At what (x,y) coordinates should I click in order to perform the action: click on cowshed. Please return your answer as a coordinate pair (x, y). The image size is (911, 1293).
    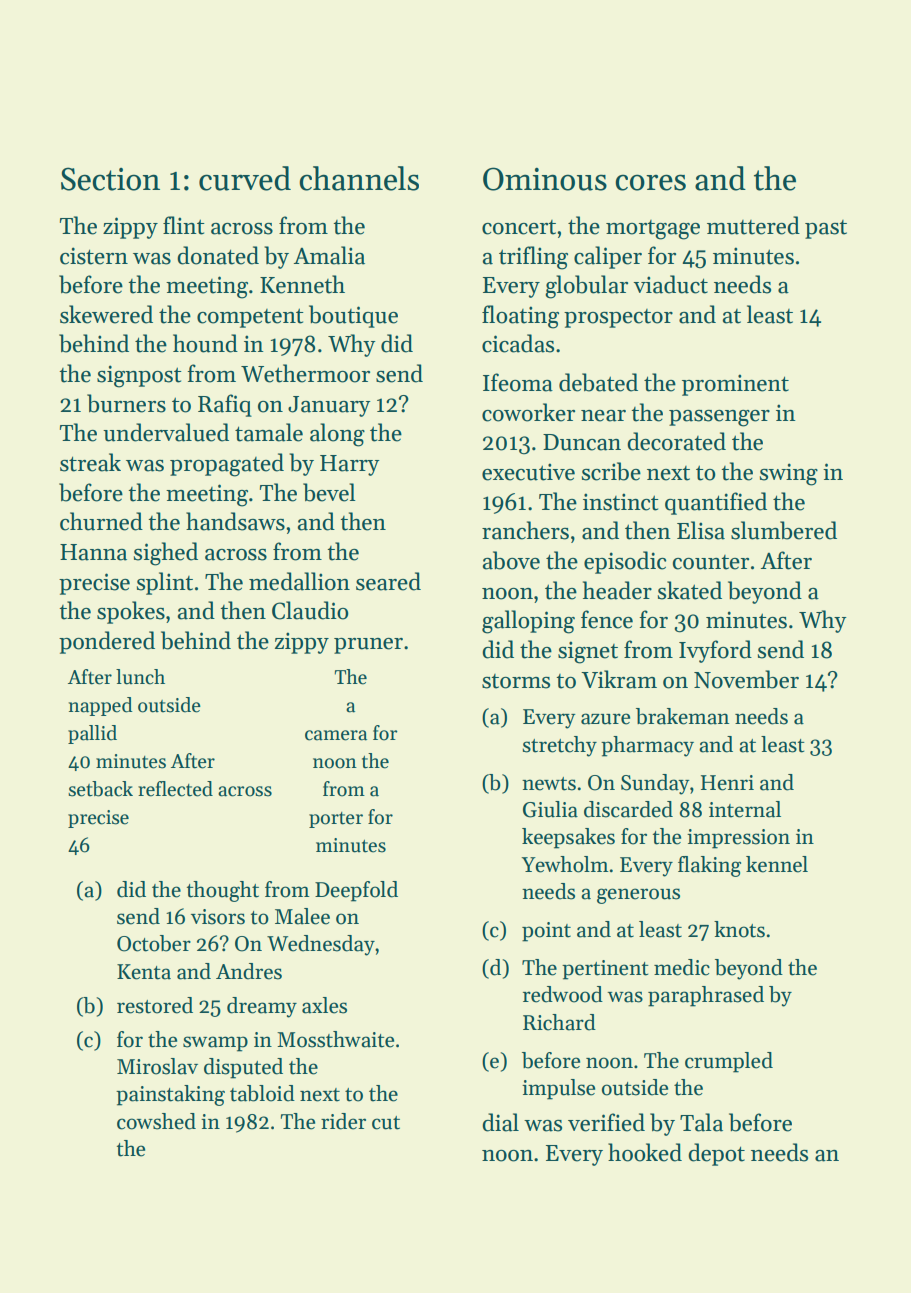
    Looking at the image, I should click on (156, 1121).
